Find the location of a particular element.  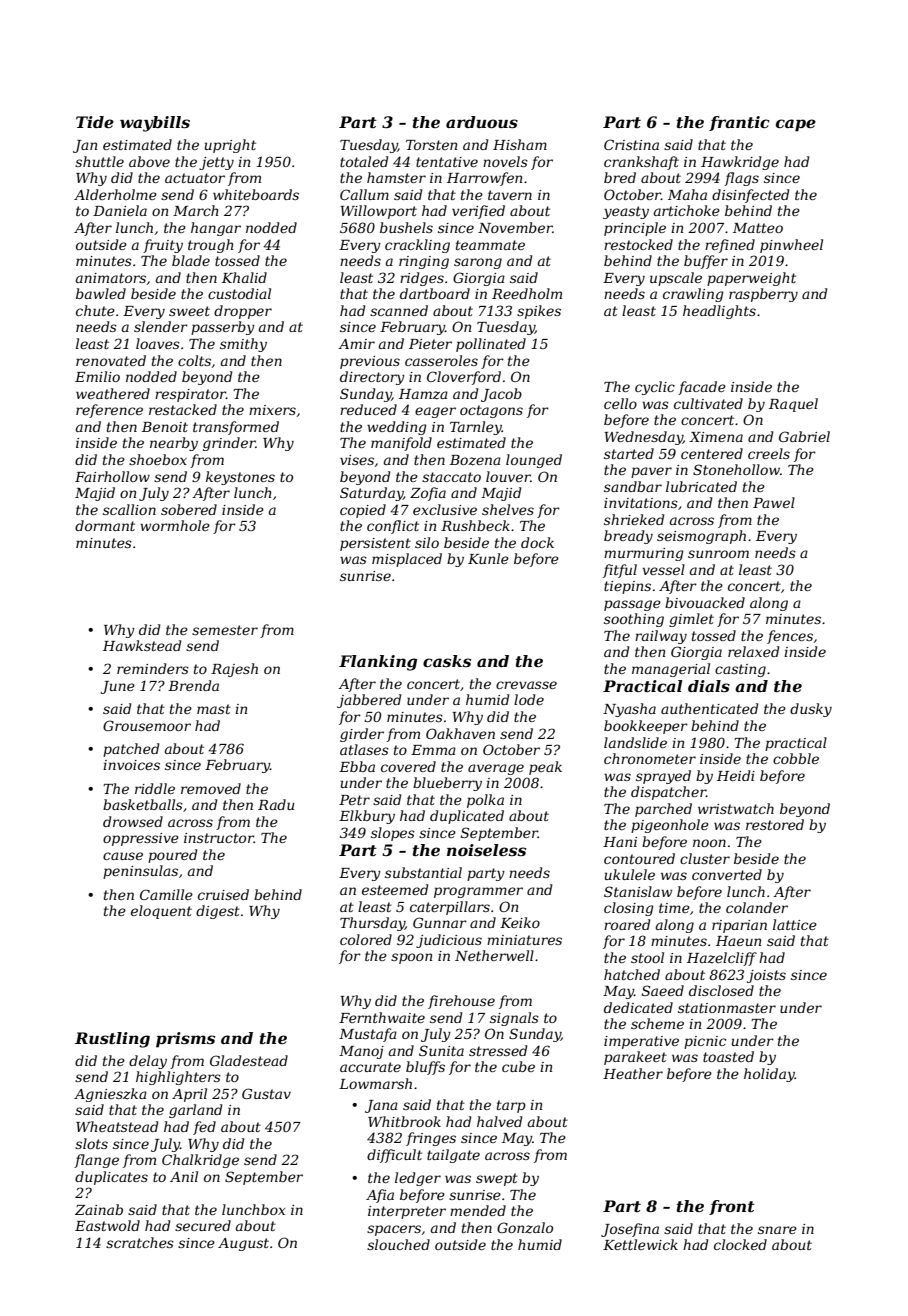

cyclic is located at coordinates (655, 388).
